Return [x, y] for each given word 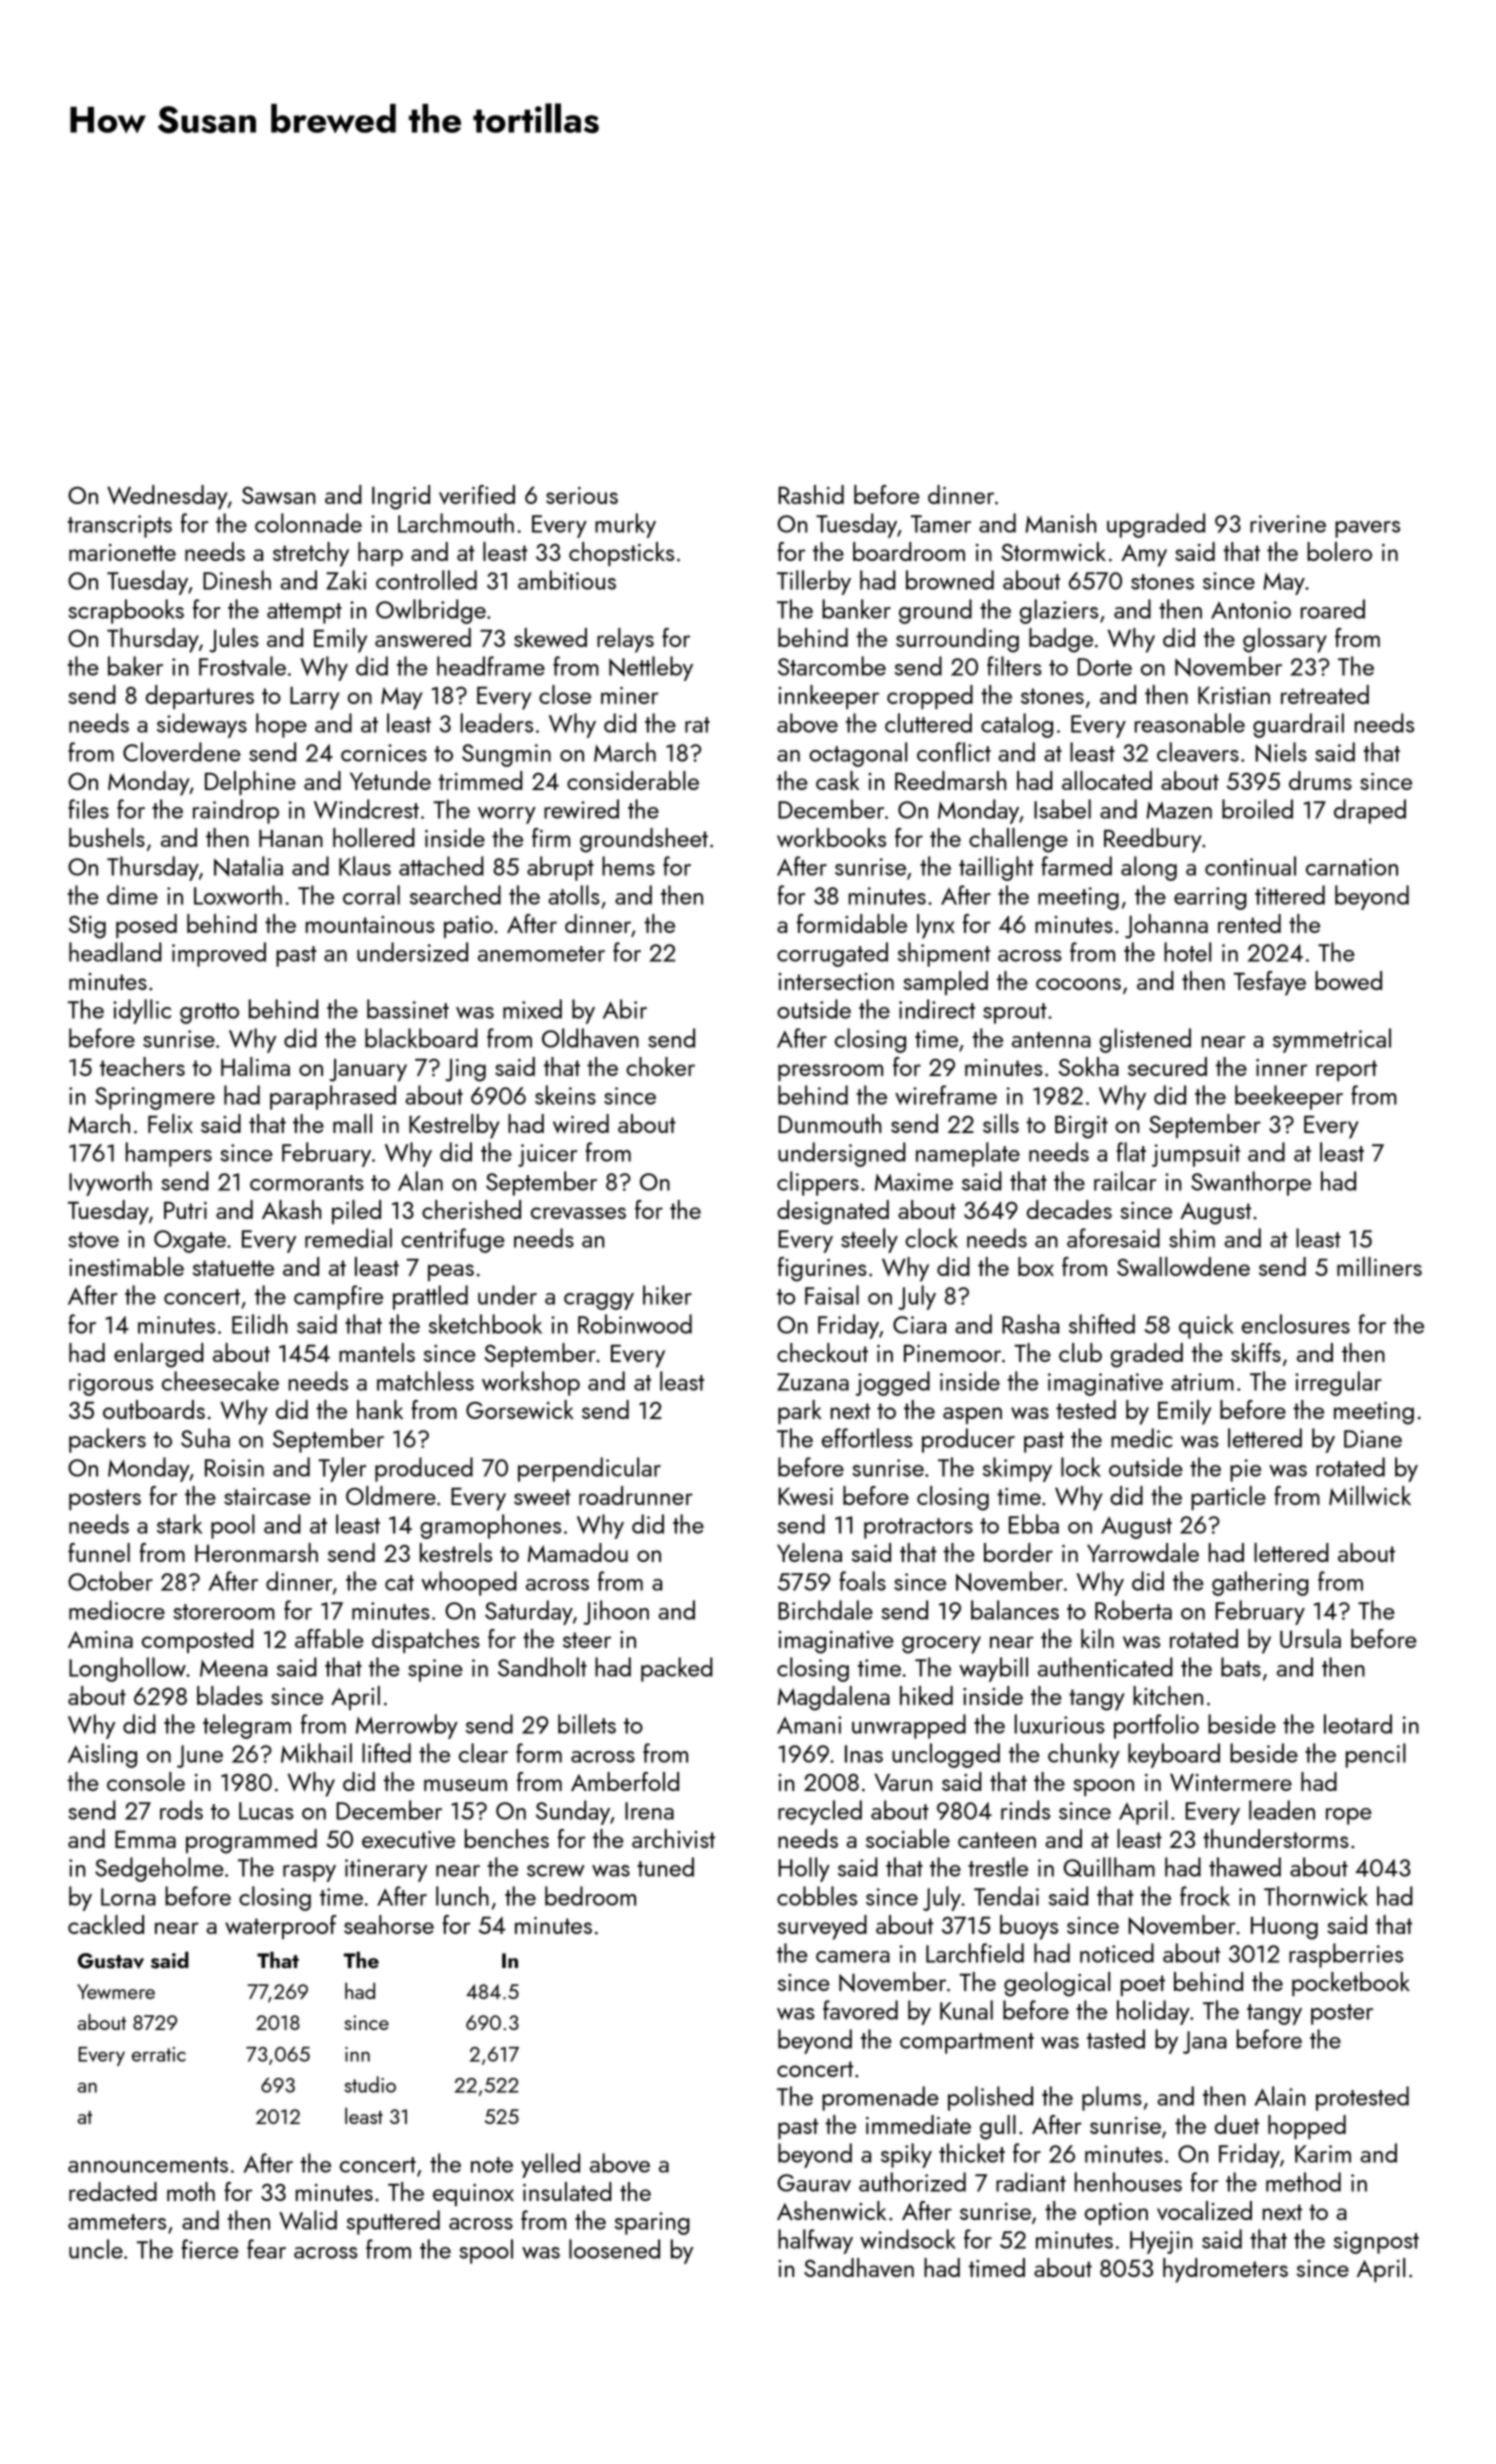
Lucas [266, 1811]
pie [1245, 1470]
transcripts [120, 526]
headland [115, 952]
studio [370, 2084]
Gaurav [814, 2183]
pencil [1376, 1755]
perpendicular [589, 1469]
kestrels [456, 1552]
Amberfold [625, 1781]
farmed [1076, 866]
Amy [1144, 555]
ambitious [567, 580]
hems [628, 866]
